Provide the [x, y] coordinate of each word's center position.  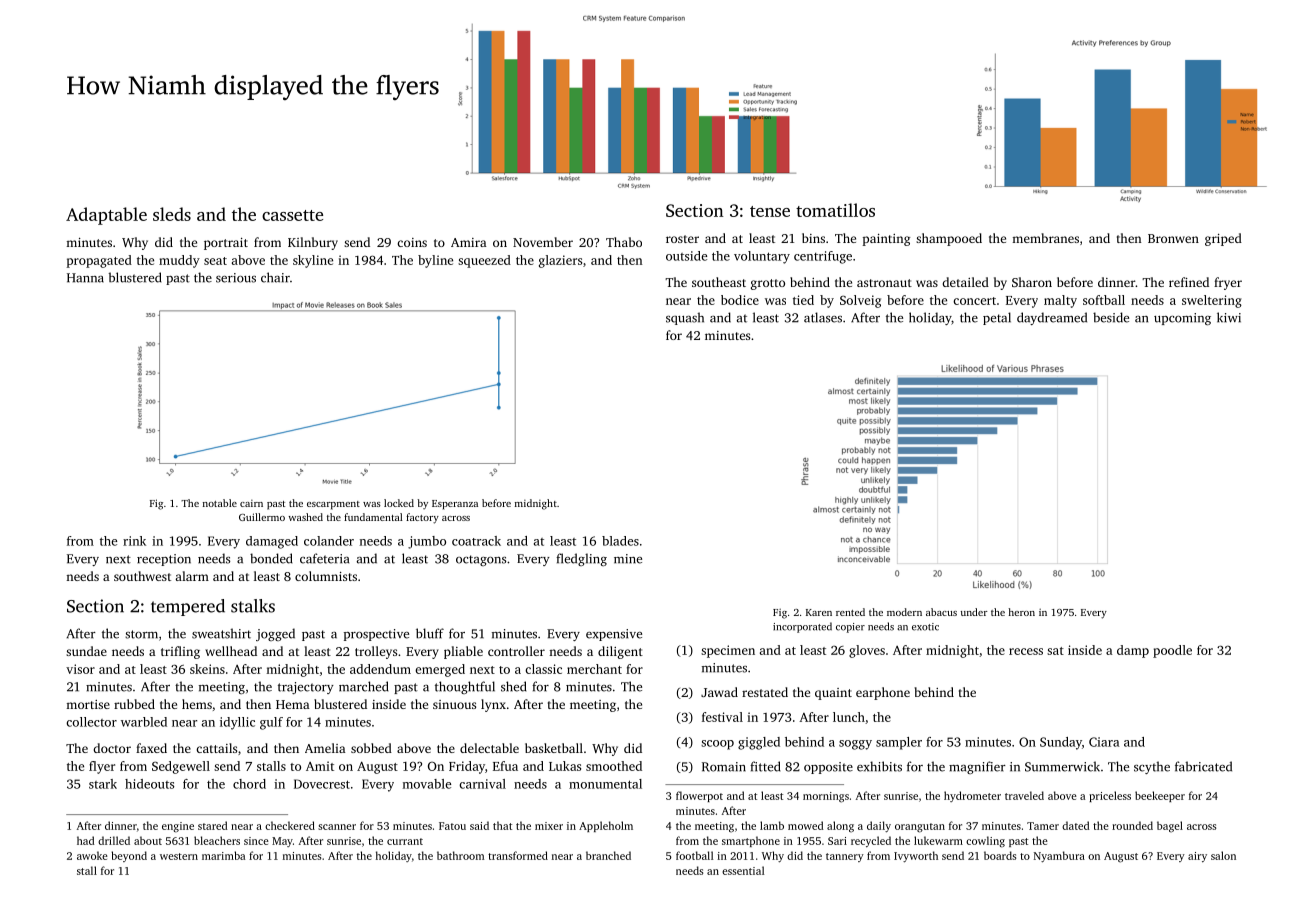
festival [722, 717]
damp [1133, 651]
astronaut [884, 283]
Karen [819, 612]
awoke [92, 855]
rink [134, 541]
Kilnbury [313, 243]
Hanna [85, 278]
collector [91, 722]
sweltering [1212, 301]
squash [685, 318]
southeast [719, 282]
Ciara [1104, 742]
